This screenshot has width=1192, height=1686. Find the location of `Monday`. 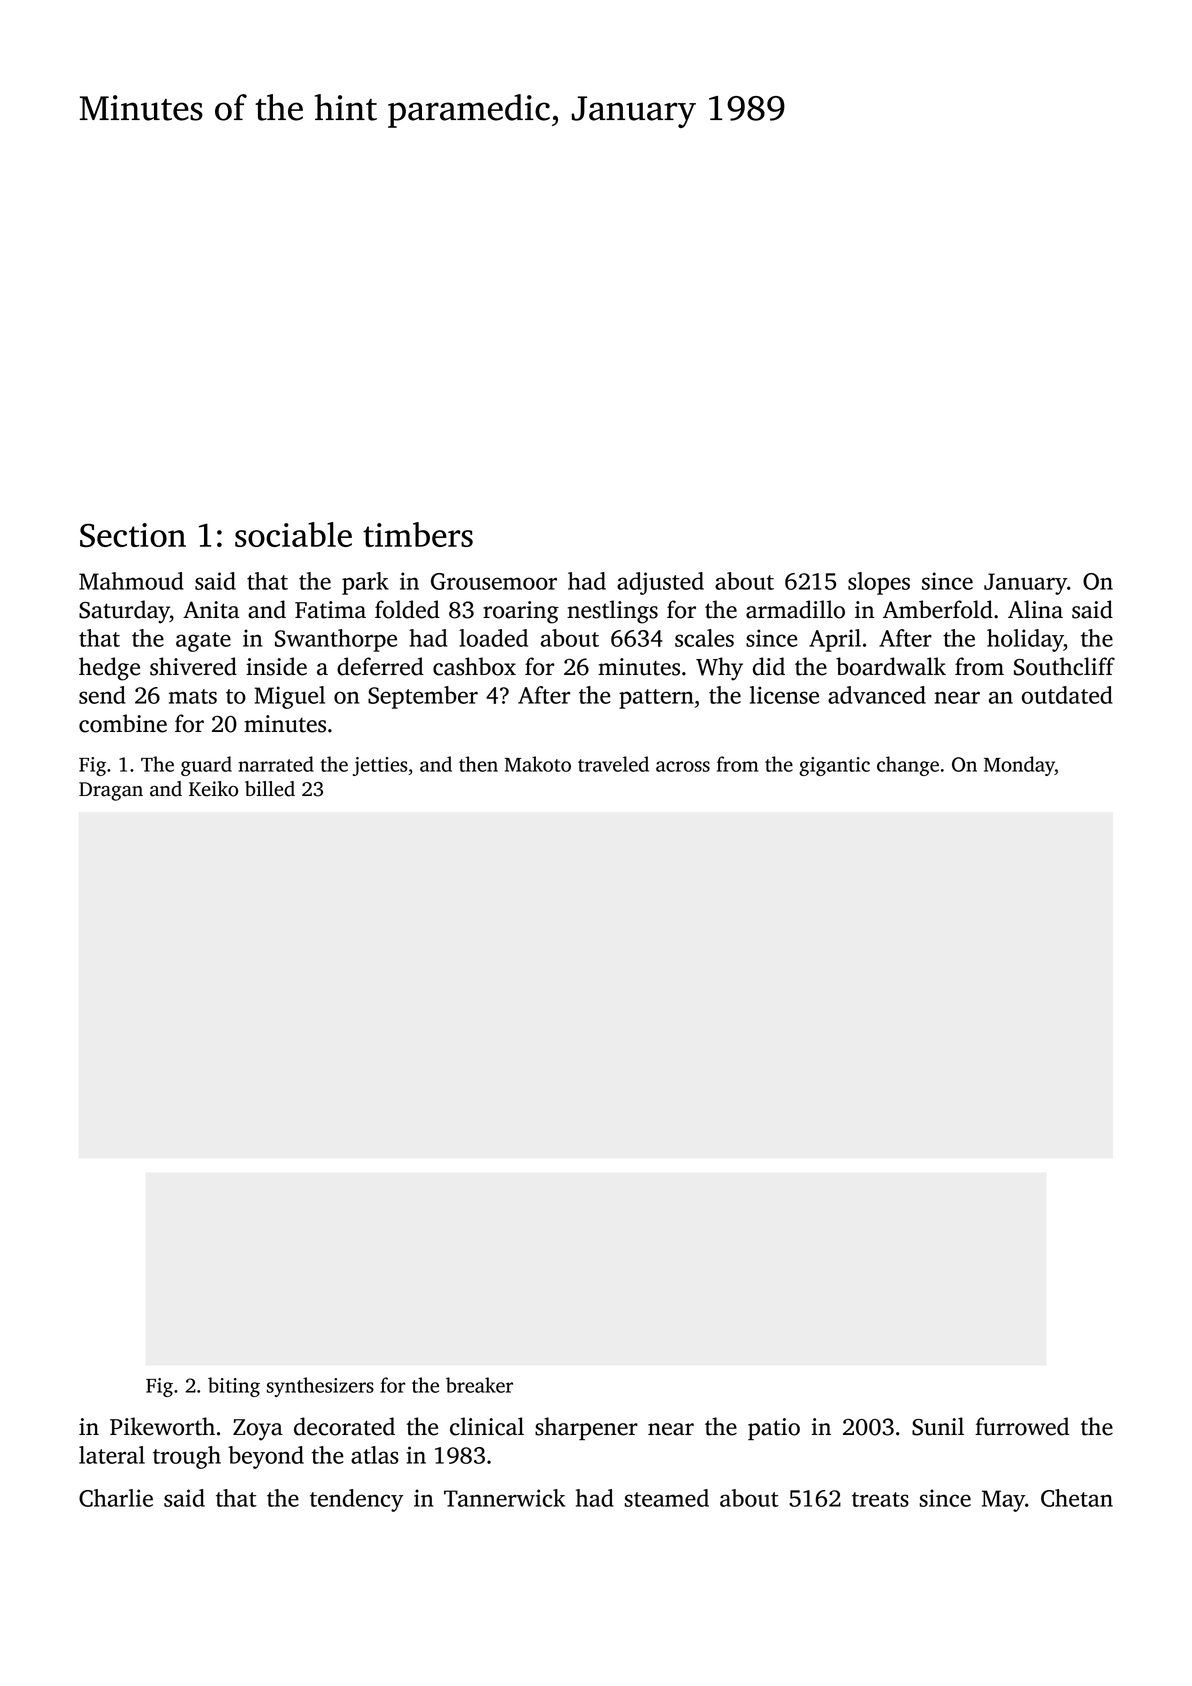

Monday is located at coordinates (1019, 766).
